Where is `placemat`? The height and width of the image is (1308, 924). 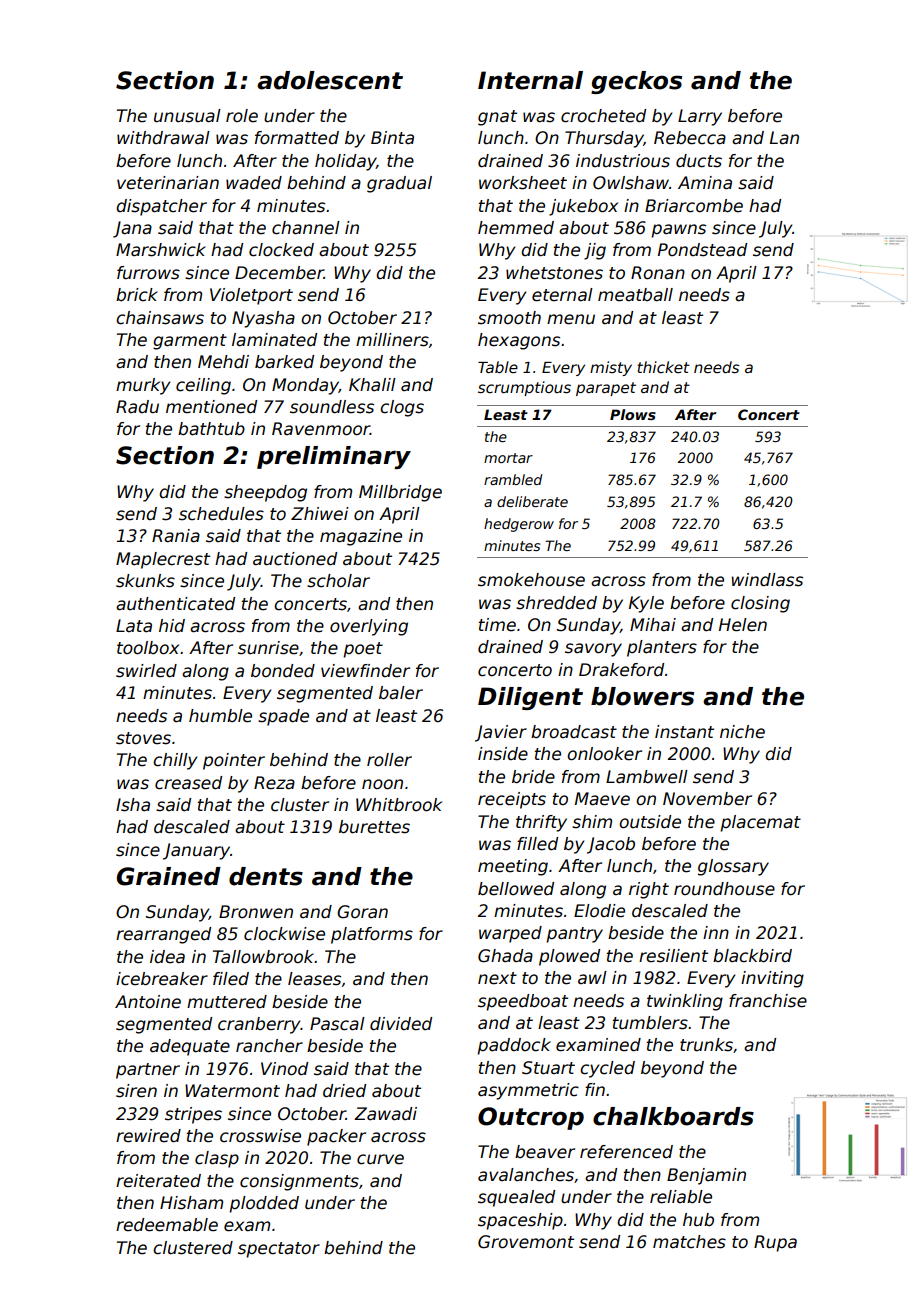 placemat is located at coordinates (760, 823).
